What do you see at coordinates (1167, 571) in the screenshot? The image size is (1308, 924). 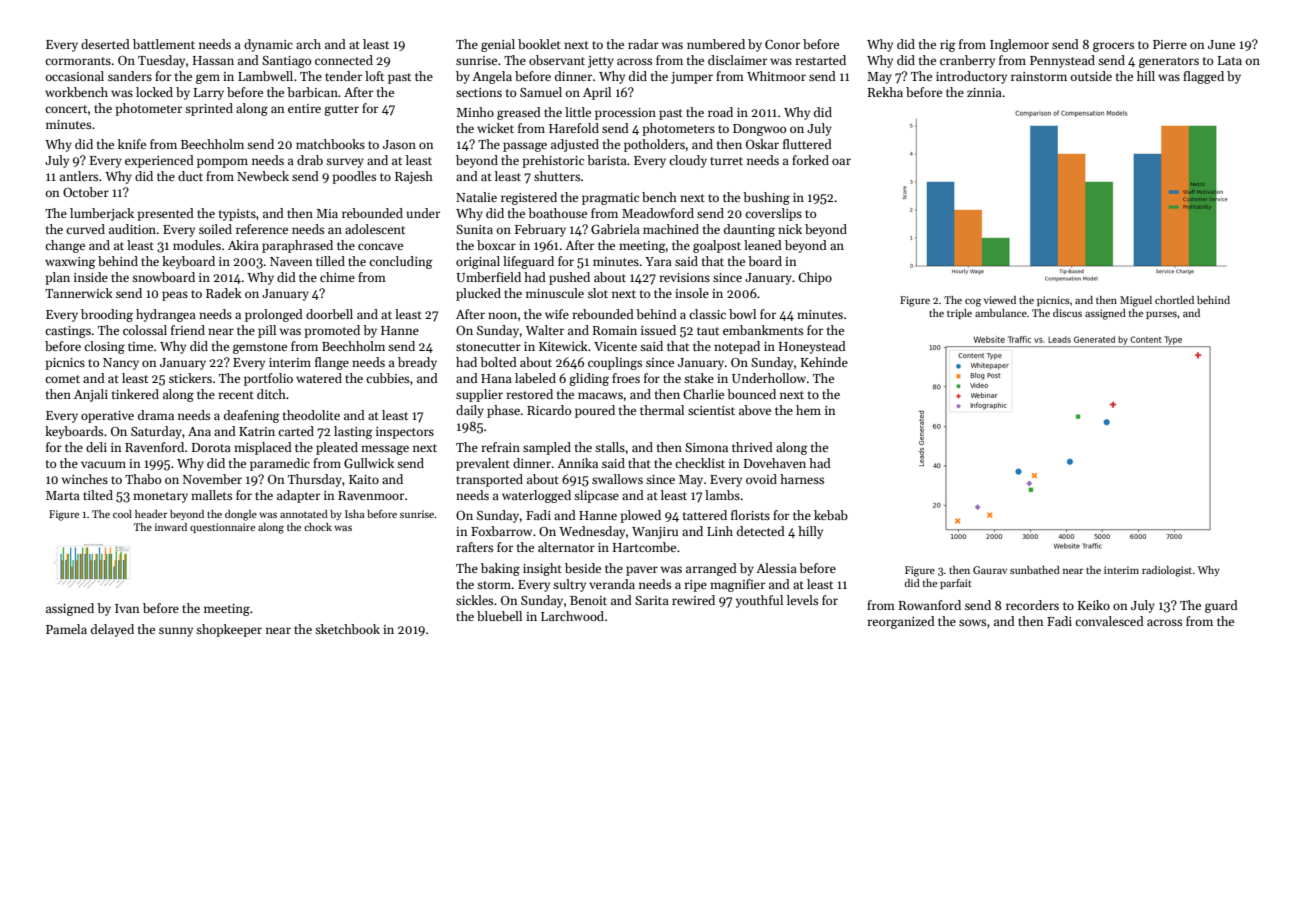 I see `radiologist` at bounding box center [1167, 571].
